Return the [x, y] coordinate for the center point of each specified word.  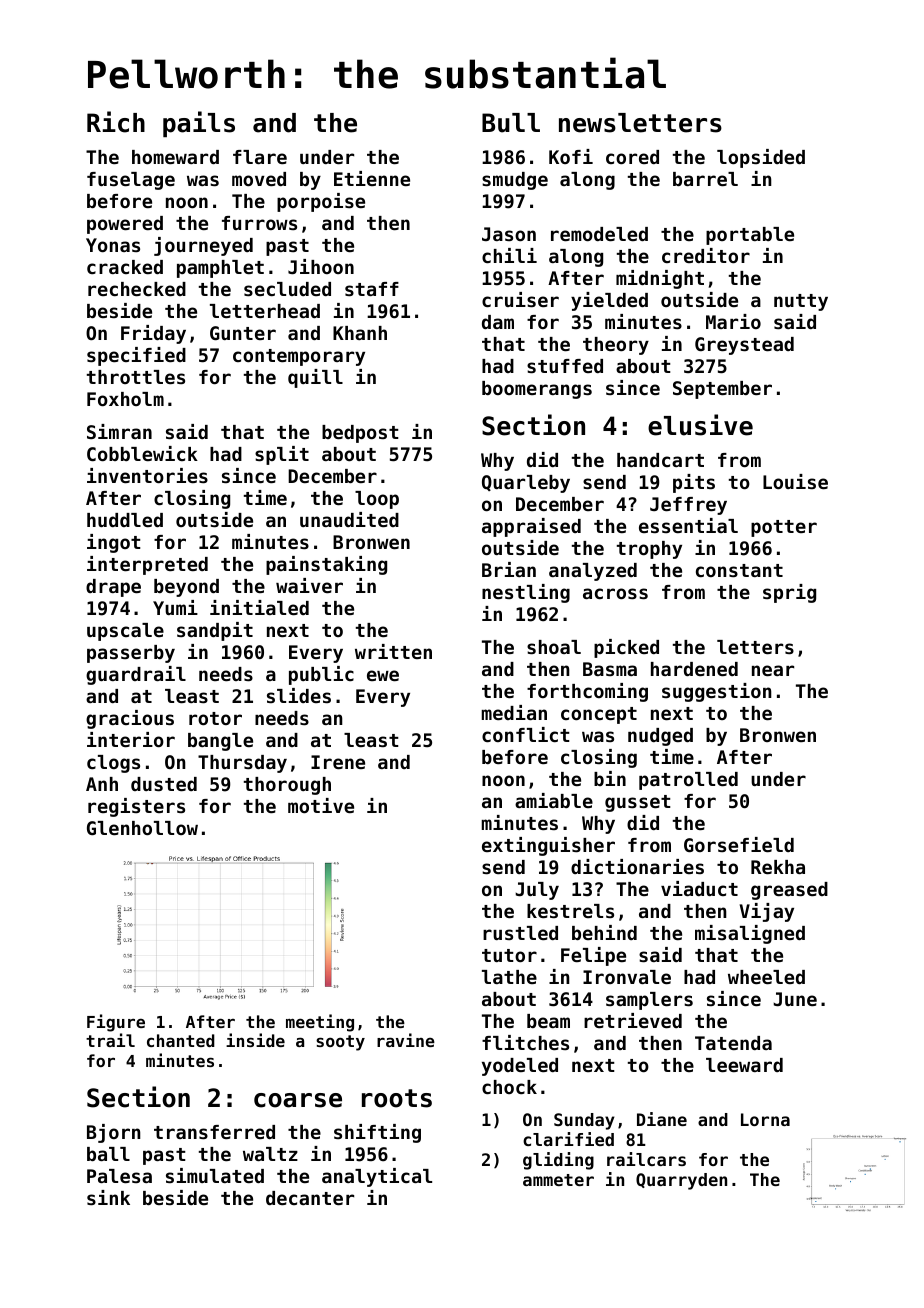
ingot [114, 543]
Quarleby [526, 484]
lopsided [761, 158]
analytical [377, 1177]
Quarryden [681, 1181]
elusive [700, 425]
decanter [310, 1198]
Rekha [778, 867]
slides [299, 695]
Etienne [372, 178]
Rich [116, 122]
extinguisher [548, 846]
